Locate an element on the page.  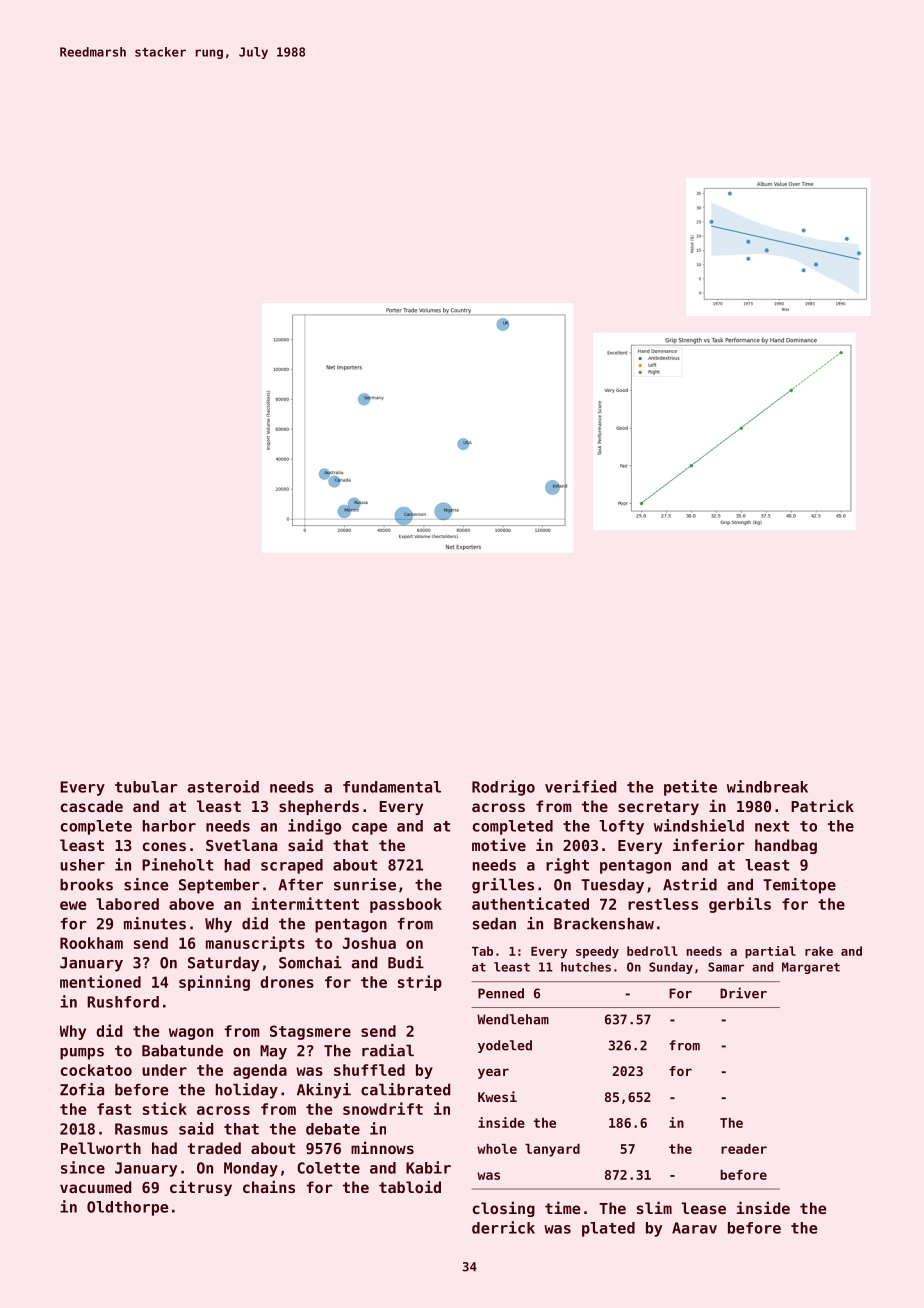
Patrick is located at coordinates (822, 805).
